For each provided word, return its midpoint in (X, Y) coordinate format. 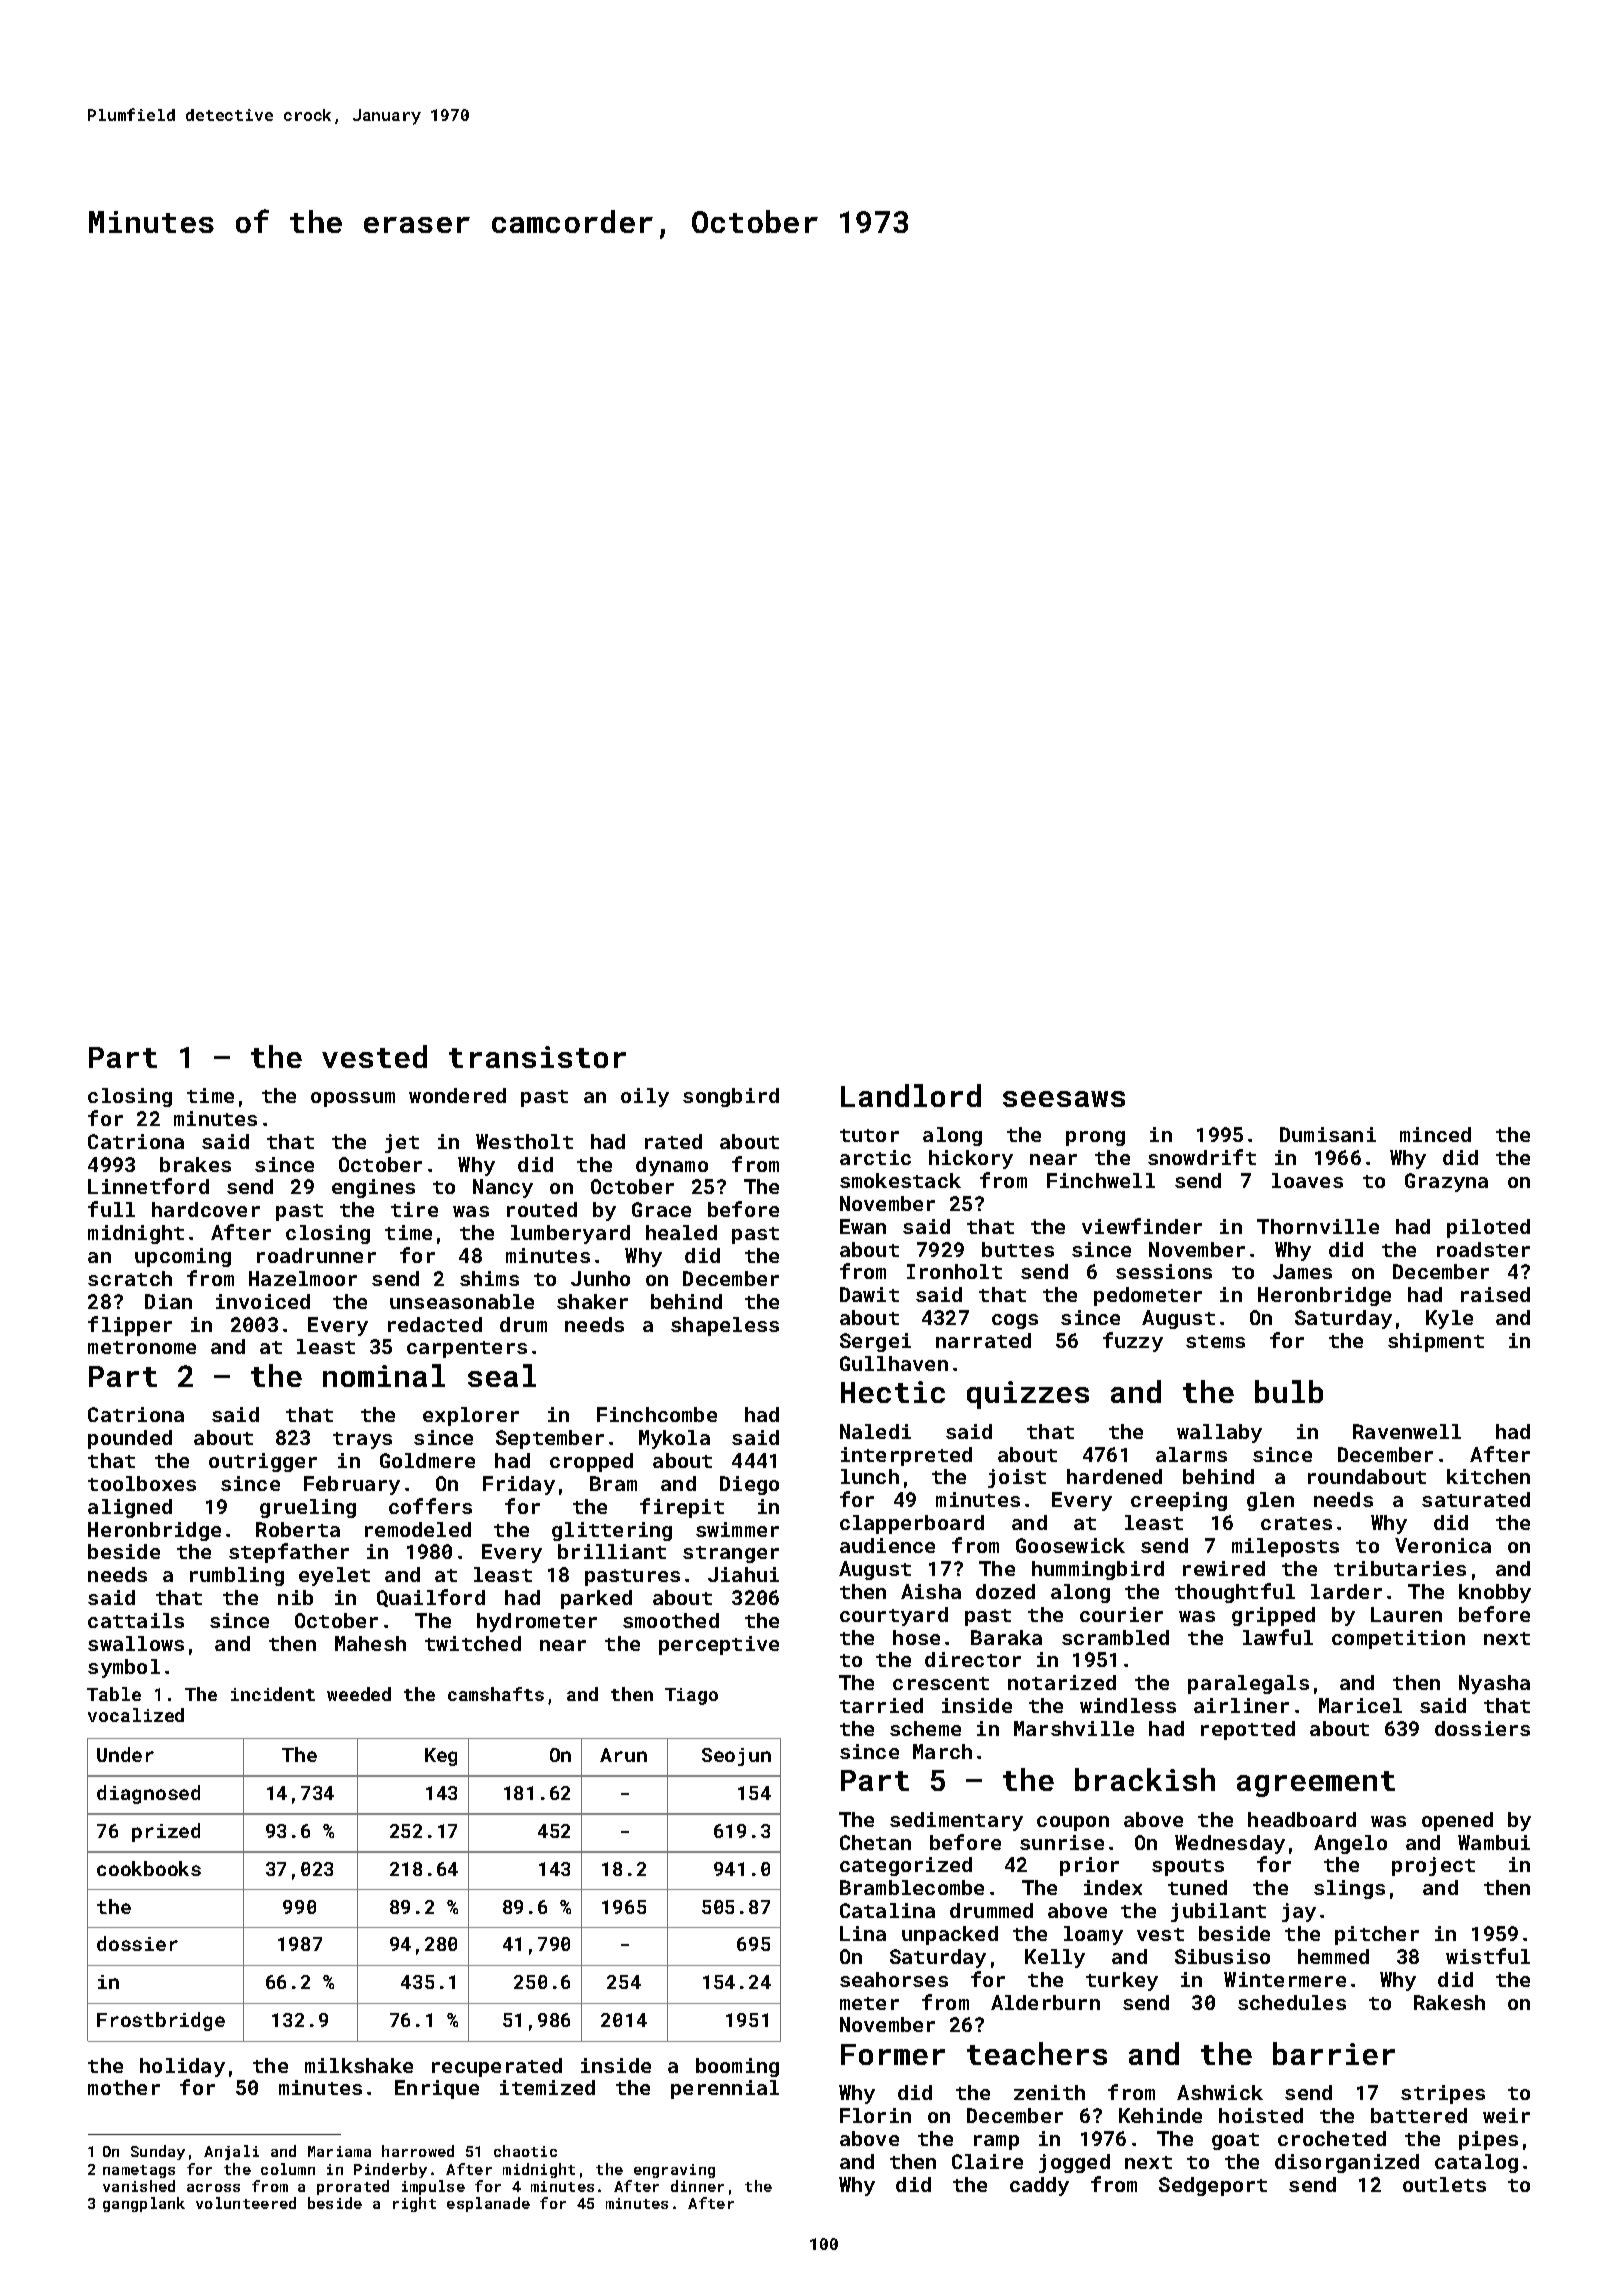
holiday (182, 2067)
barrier (1334, 2053)
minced (1435, 1134)
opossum (353, 1099)
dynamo (672, 1166)
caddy (1039, 2186)
